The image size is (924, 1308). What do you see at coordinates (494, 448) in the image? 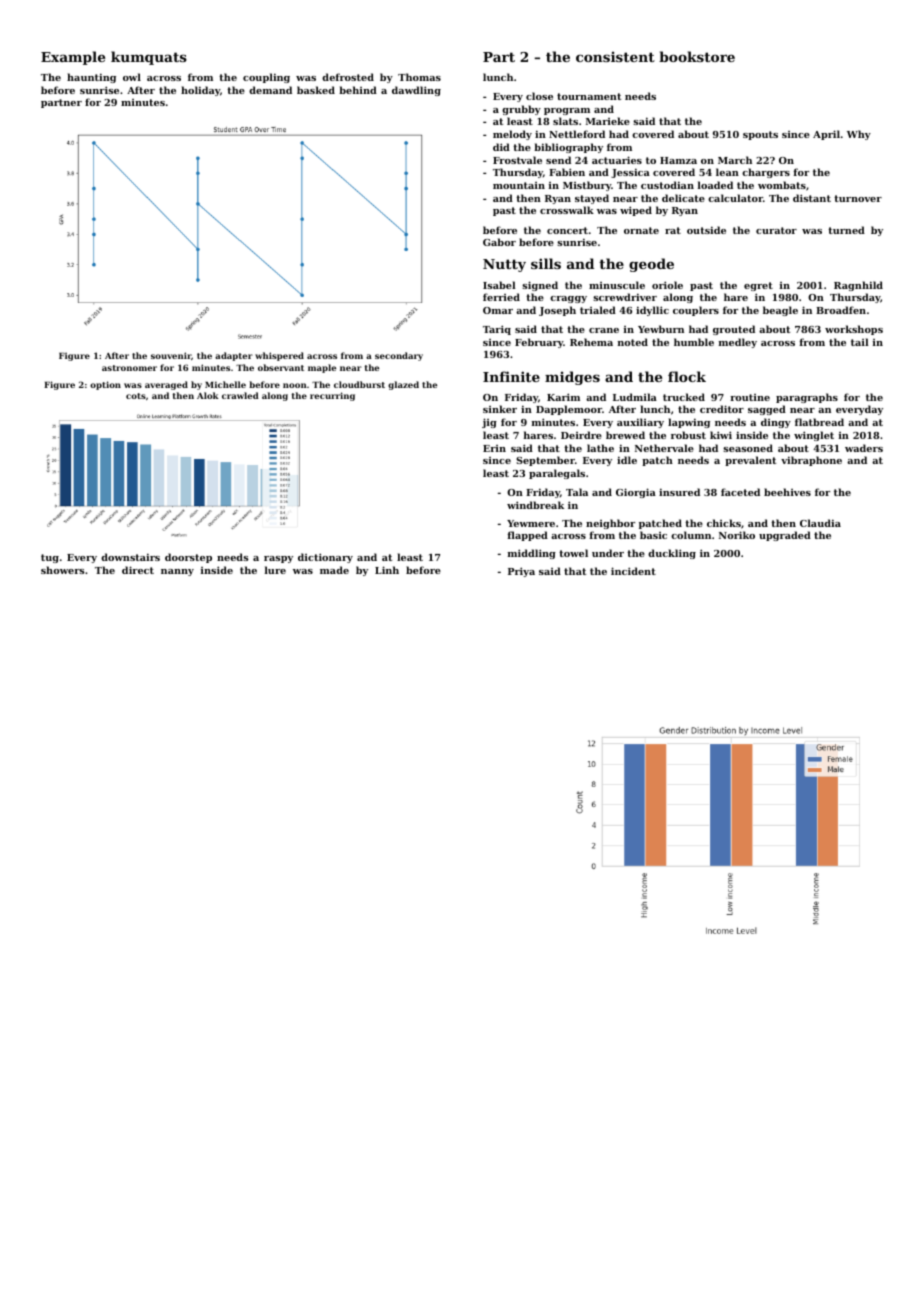
I see `Erin` at bounding box center [494, 448].
